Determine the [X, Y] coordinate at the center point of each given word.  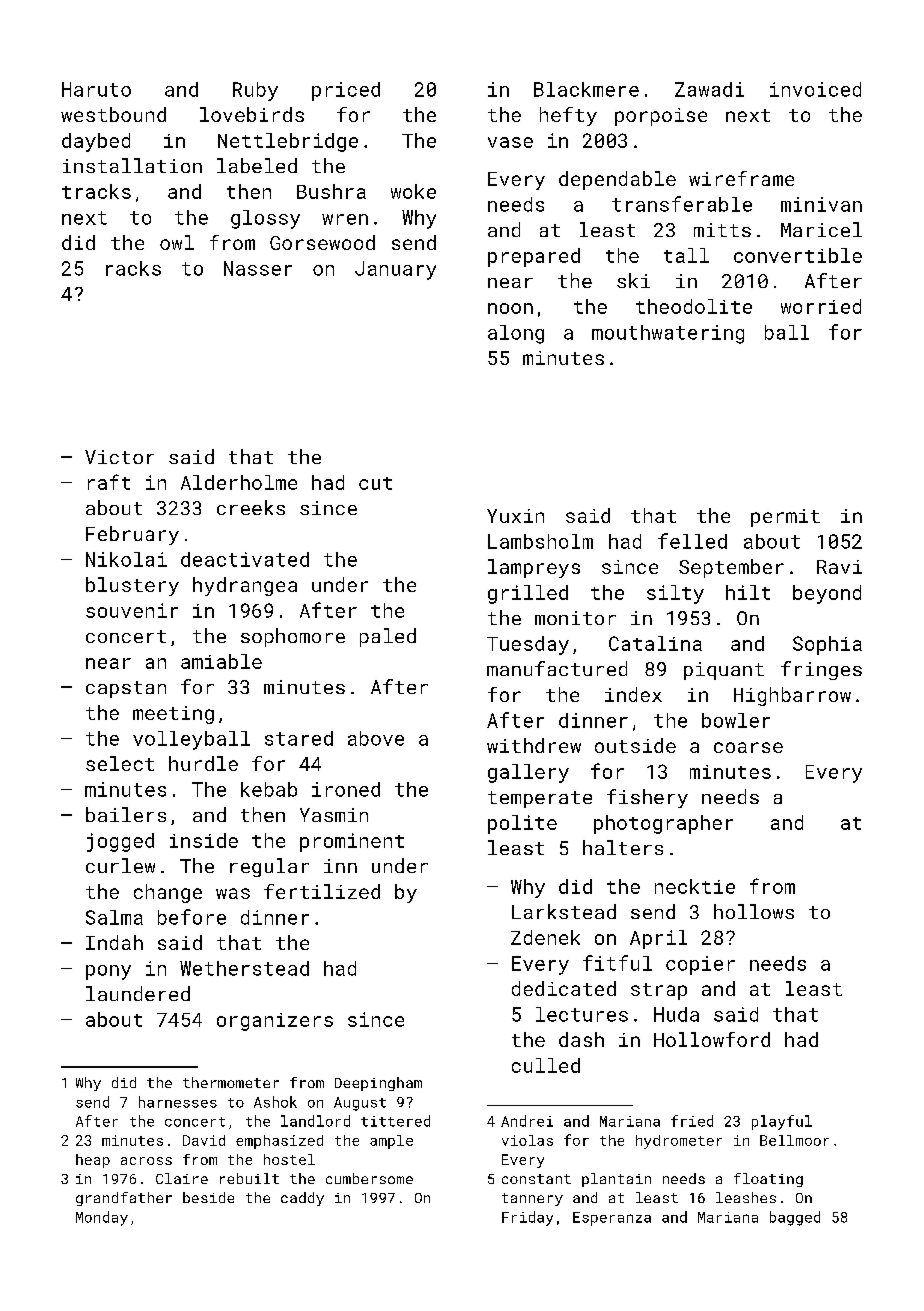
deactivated [245, 559]
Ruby [255, 91]
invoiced [815, 89]
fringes [821, 670]
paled [388, 637]
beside [208, 1197]
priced [346, 91]
